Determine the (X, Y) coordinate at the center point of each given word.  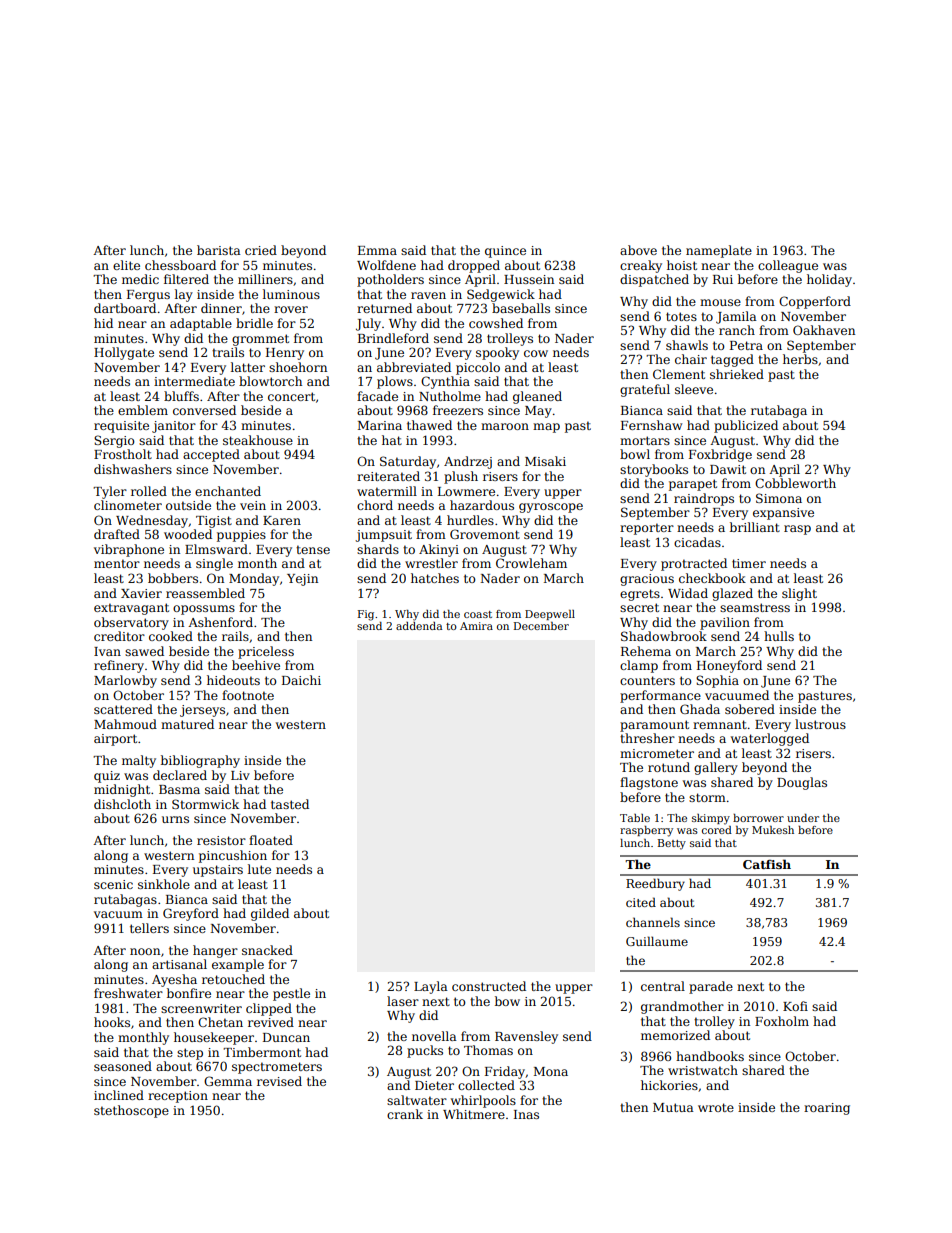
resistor (221, 840)
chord (375, 505)
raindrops (704, 499)
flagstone (649, 783)
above (638, 250)
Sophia (717, 681)
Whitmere (474, 1114)
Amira (476, 626)
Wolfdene (386, 265)
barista (219, 250)
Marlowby (125, 681)
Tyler (110, 492)
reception (178, 1097)
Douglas (802, 783)
